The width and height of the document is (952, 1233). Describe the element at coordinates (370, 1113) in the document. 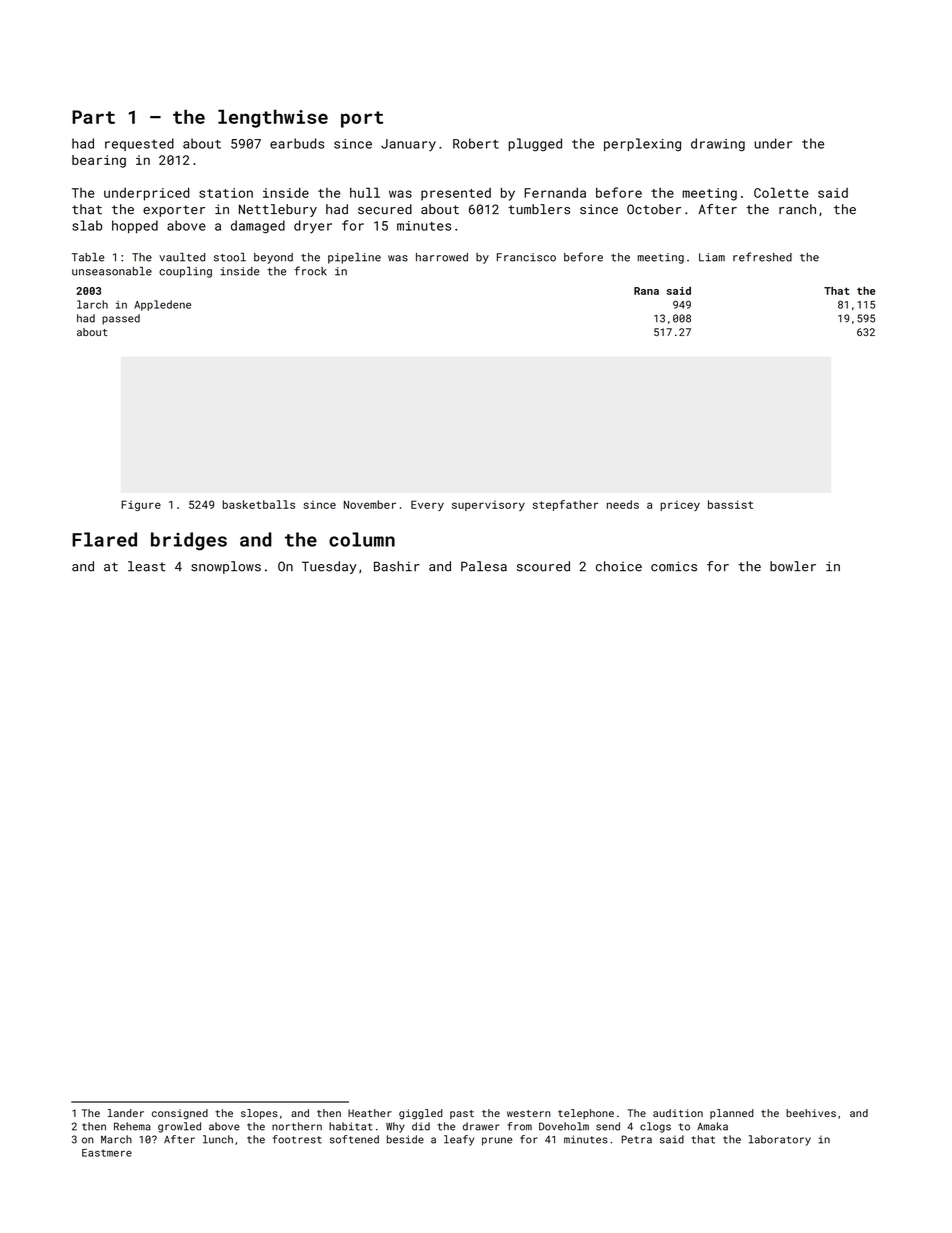

I see `Heather` at that location.
